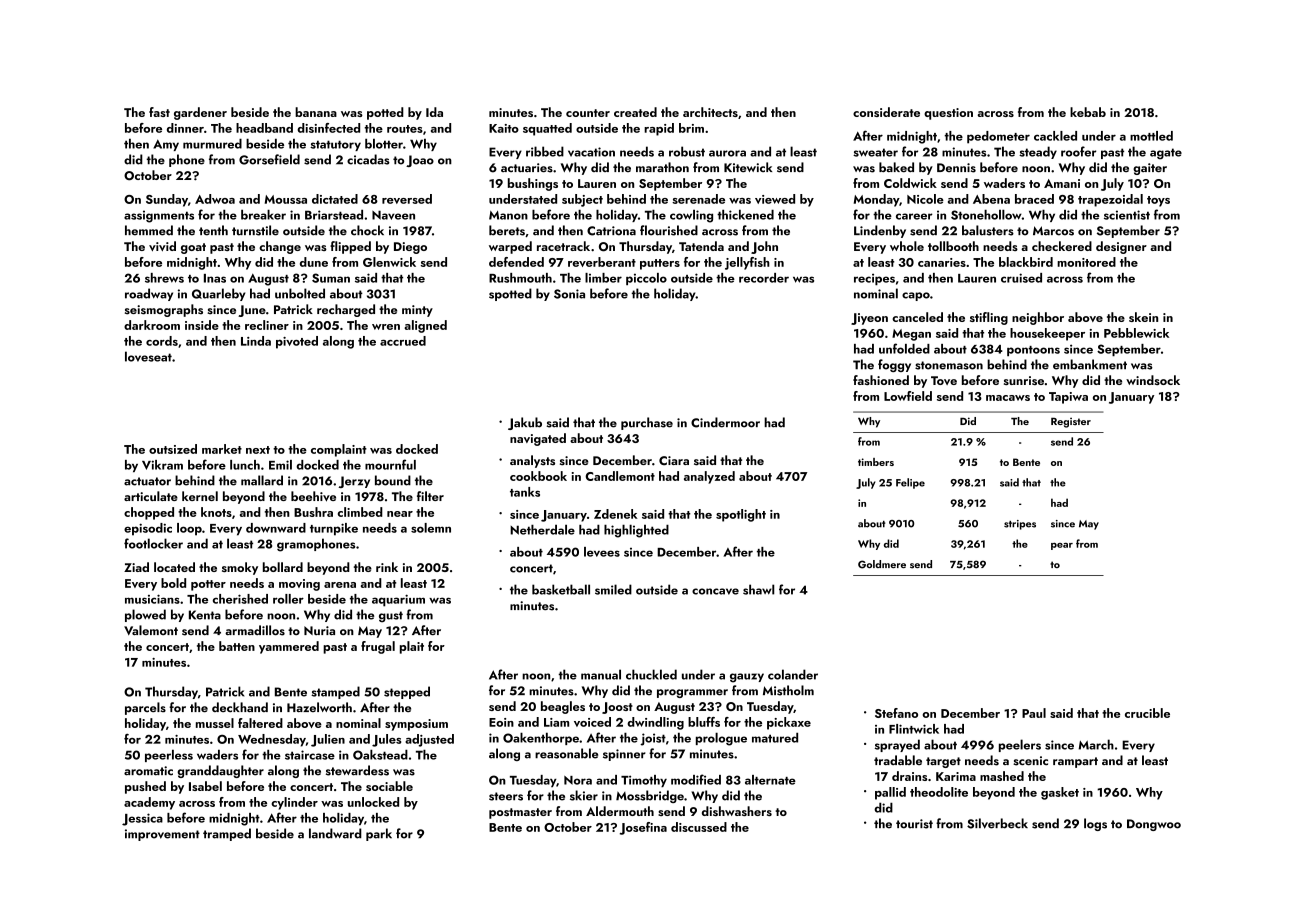 This screenshot has height=924, width=1308. I want to click on vivid, so click(162, 246).
